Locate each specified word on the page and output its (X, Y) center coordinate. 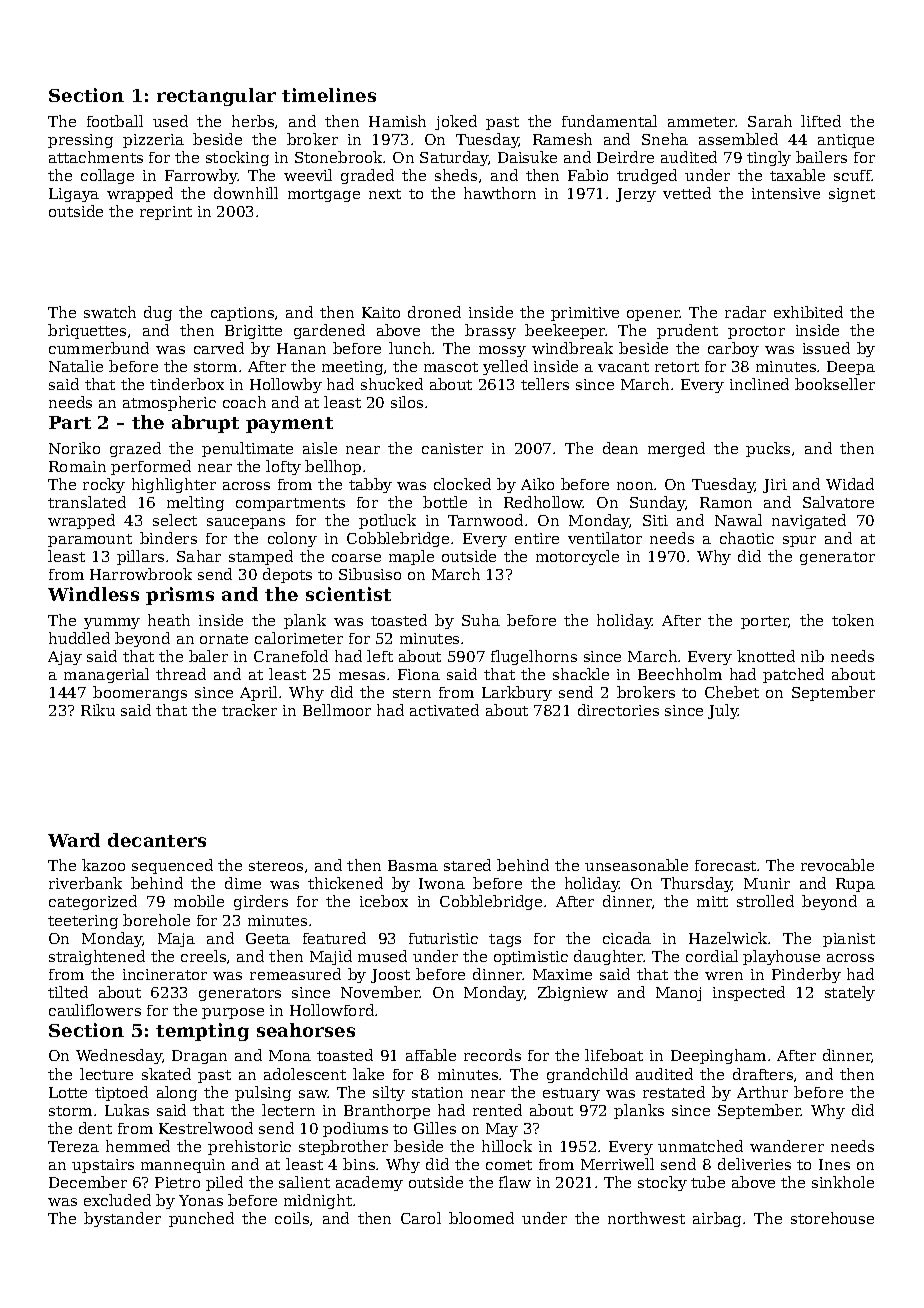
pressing (80, 141)
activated (444, 710)
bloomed (481, 1218)
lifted (821, 121)
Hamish (397, 121)
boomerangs (140, 693)
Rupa (855, 885)
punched (201, 1219)
